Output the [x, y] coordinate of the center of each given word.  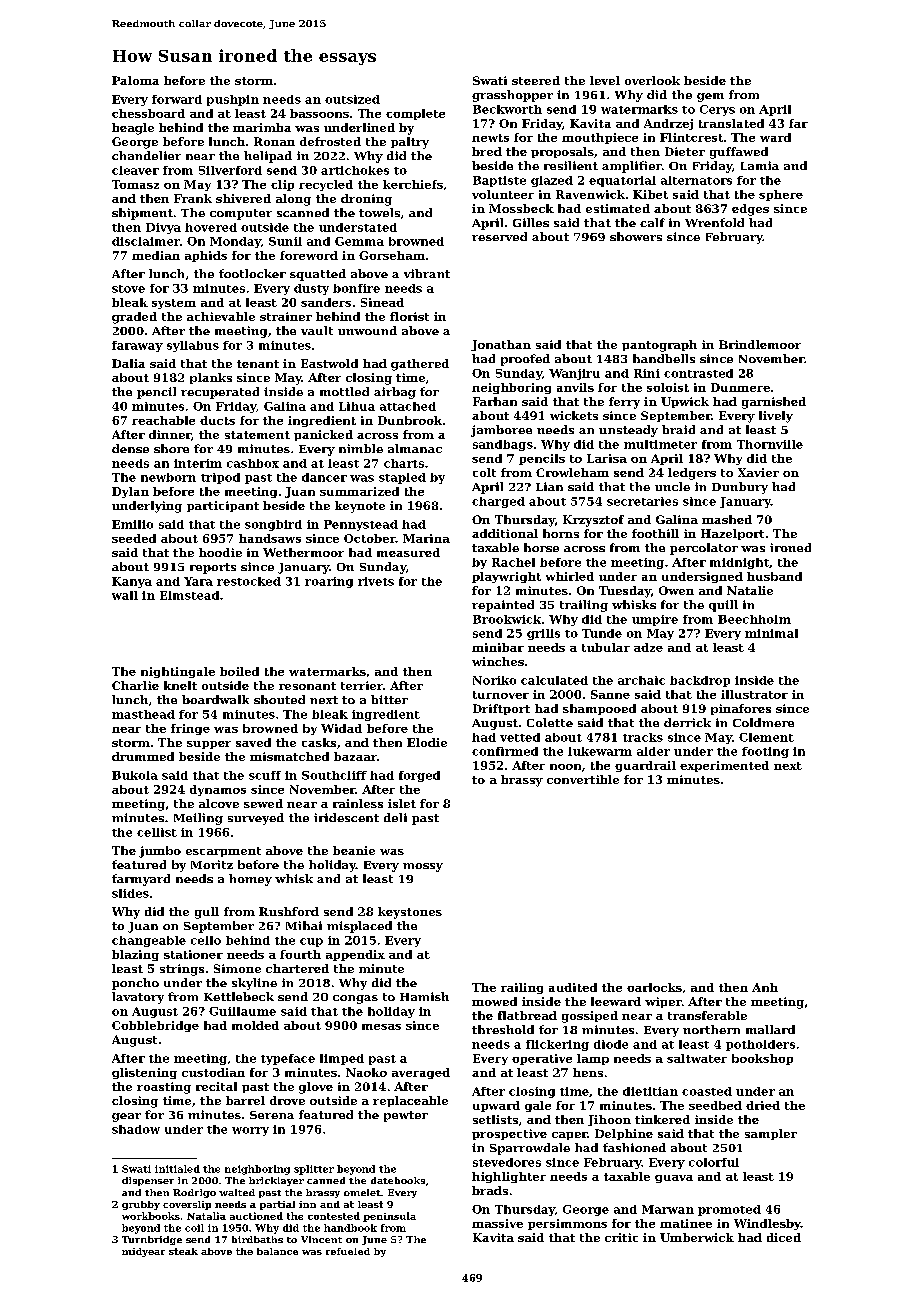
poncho [135, 984]
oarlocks [654, 987]
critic [621, 1237]
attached [408, 406]
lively [776, 417]
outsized [352, 99]
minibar [498, 647]
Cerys [717, 110]
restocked [249, 581]
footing [765, 752]
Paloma [135, 80]
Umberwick [697, 1237]
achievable [221, 316]
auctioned [256, 1216]
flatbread [527, 1015]
